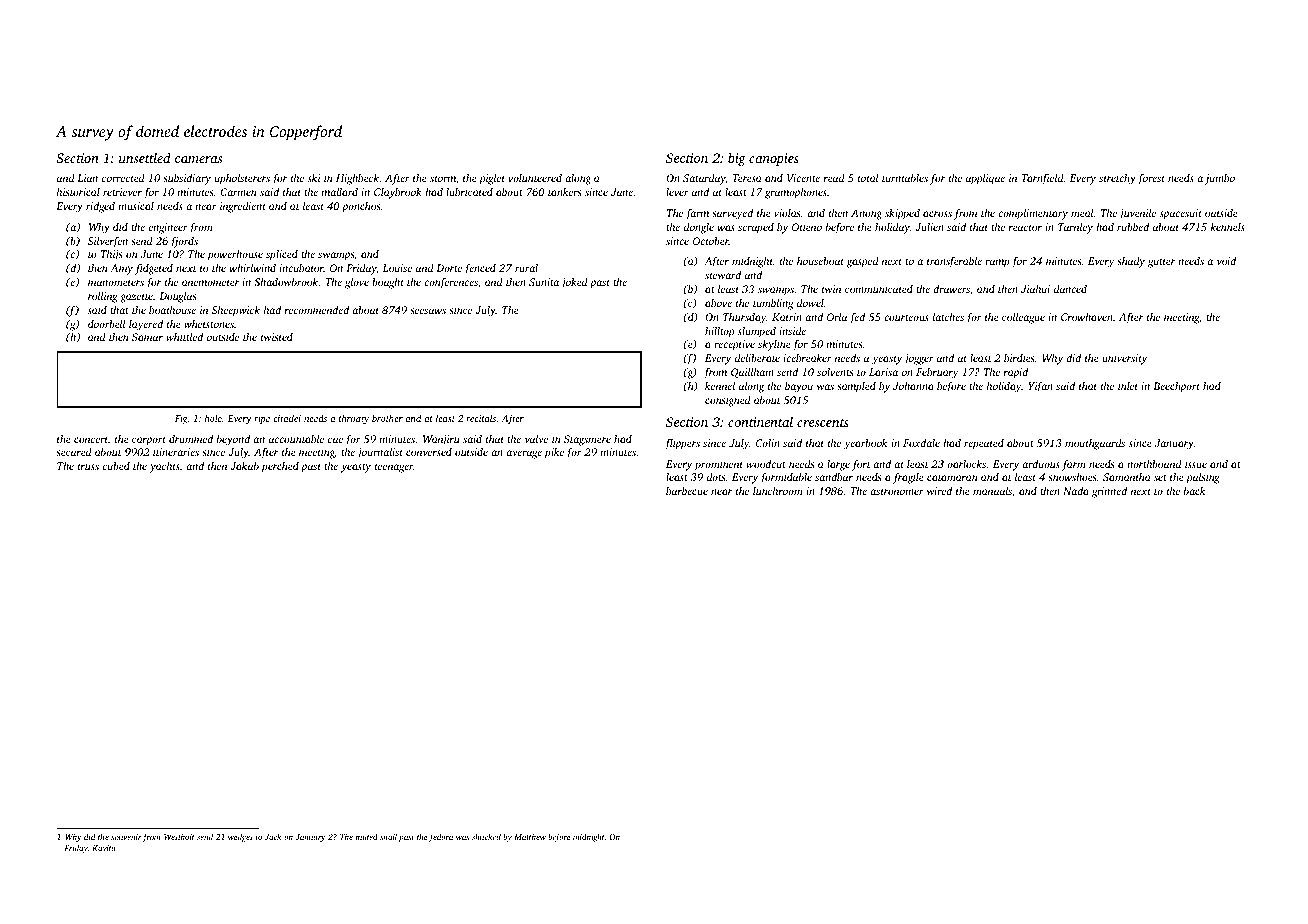 Image resolution: width=1308 pixels, height=924 pixels. Describe the element at coordinates (273, 836) in the screenshot. I see `Jack` at that location.
